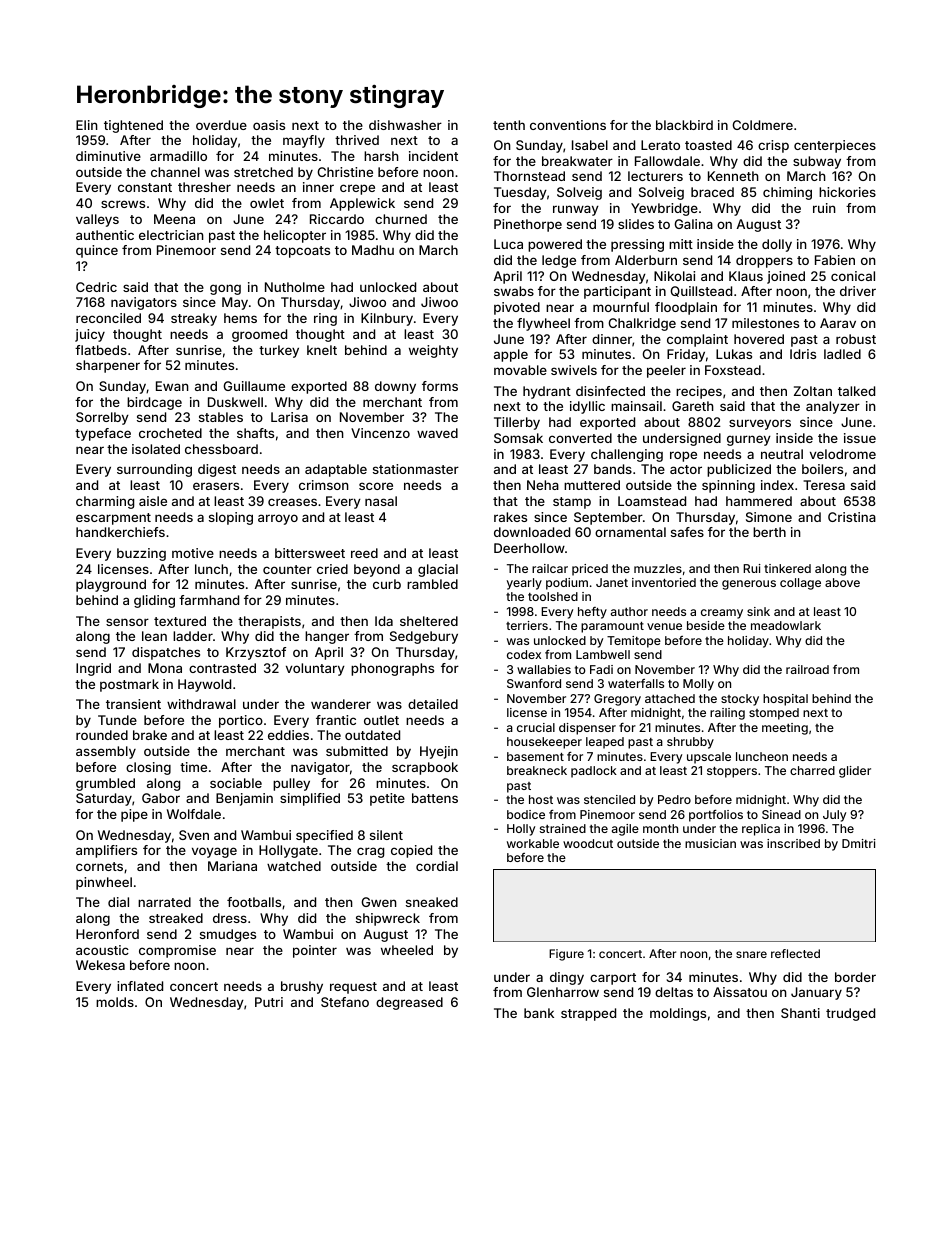 The width and height of the page is (952, 1233). What do you see at coordinates (105, 502) in the page?
I see `charming` at bounding box center [105, 502].
